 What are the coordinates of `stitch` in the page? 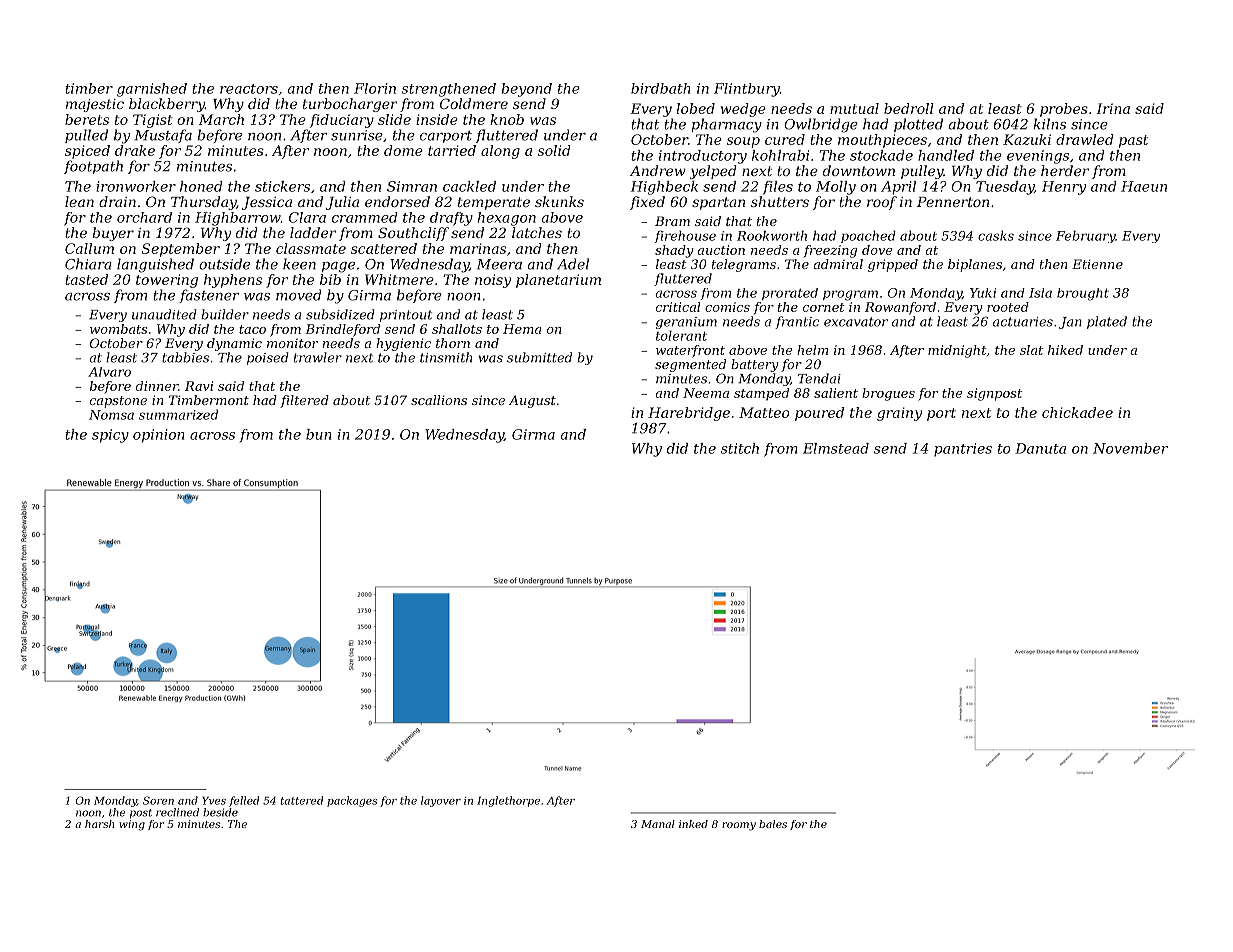 It's located at (740, 448).
